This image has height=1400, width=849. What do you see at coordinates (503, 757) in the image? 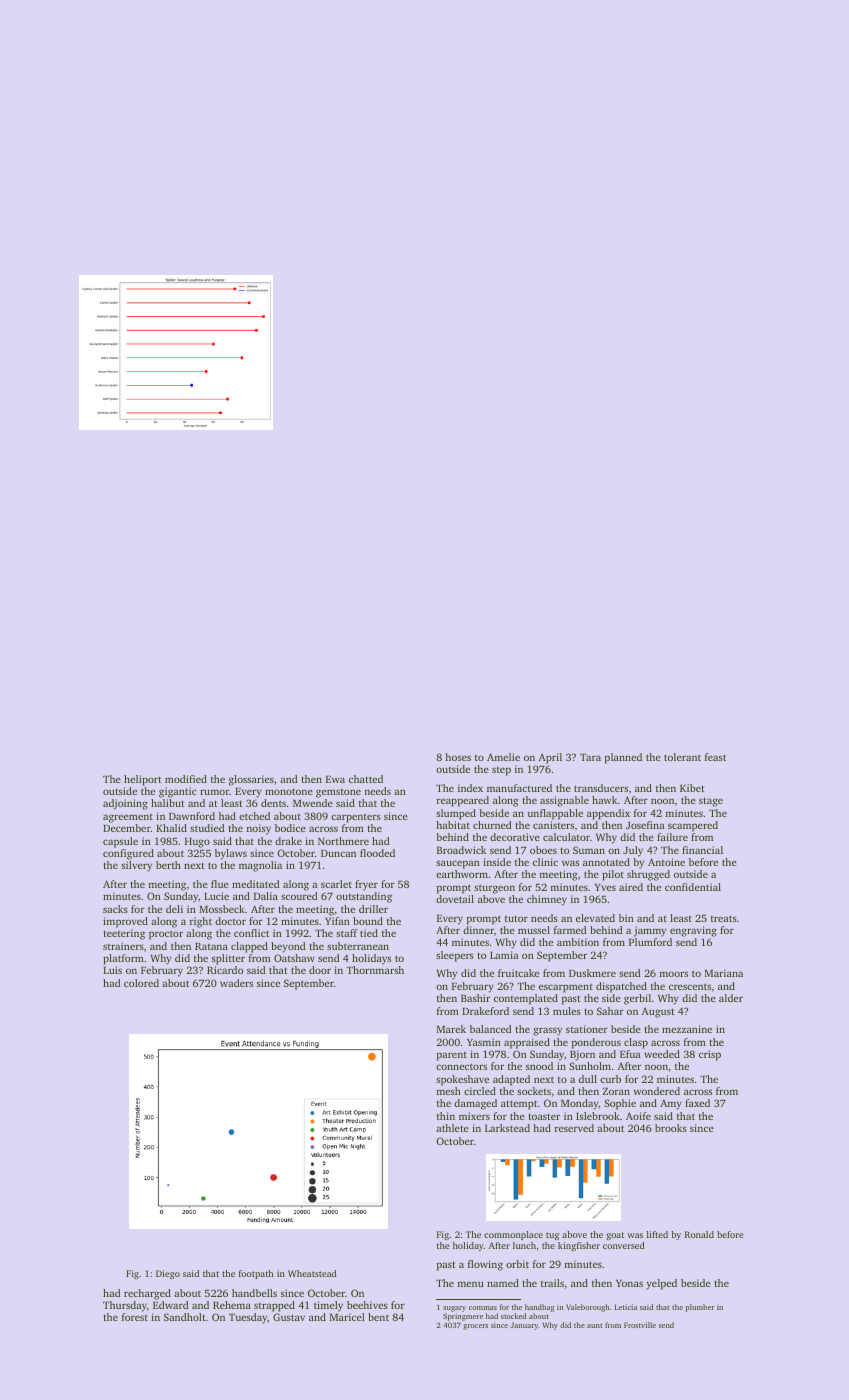
I see `Amelie` at bounding box center [503, 757].
